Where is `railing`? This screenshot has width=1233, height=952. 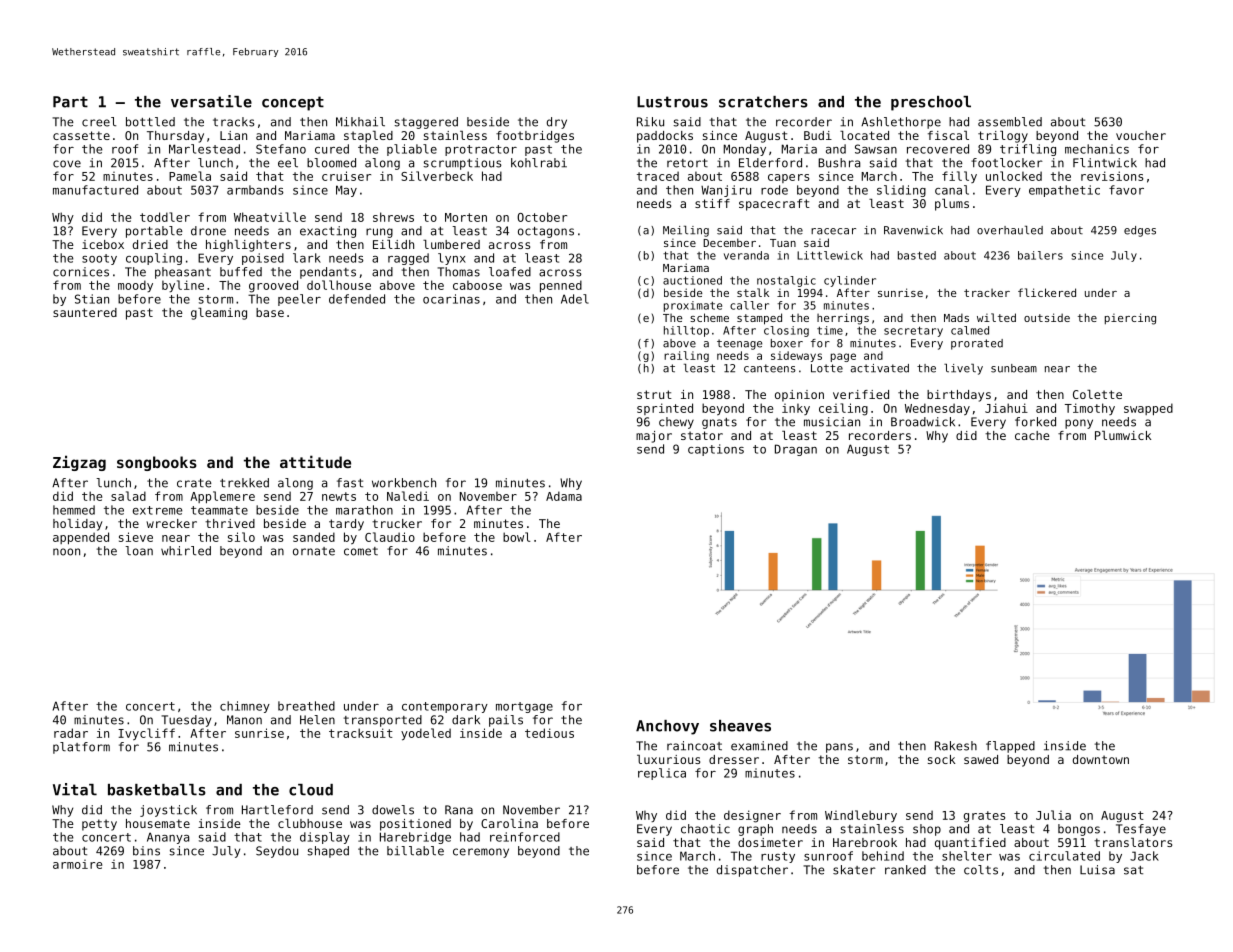 railing is located at coordinates (686, 356).
